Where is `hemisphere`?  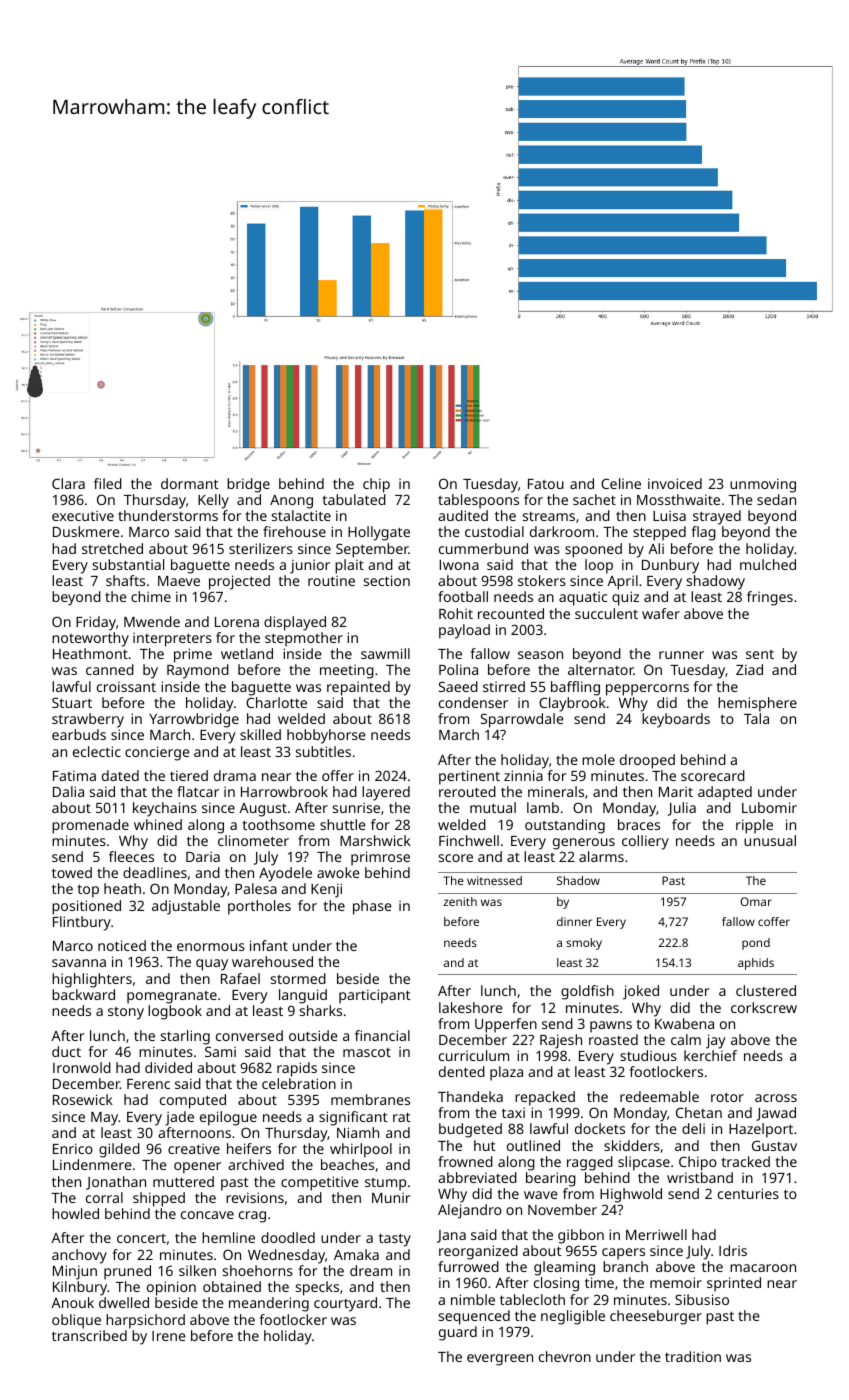
hemisphere is located at coordinates (757, 704).
